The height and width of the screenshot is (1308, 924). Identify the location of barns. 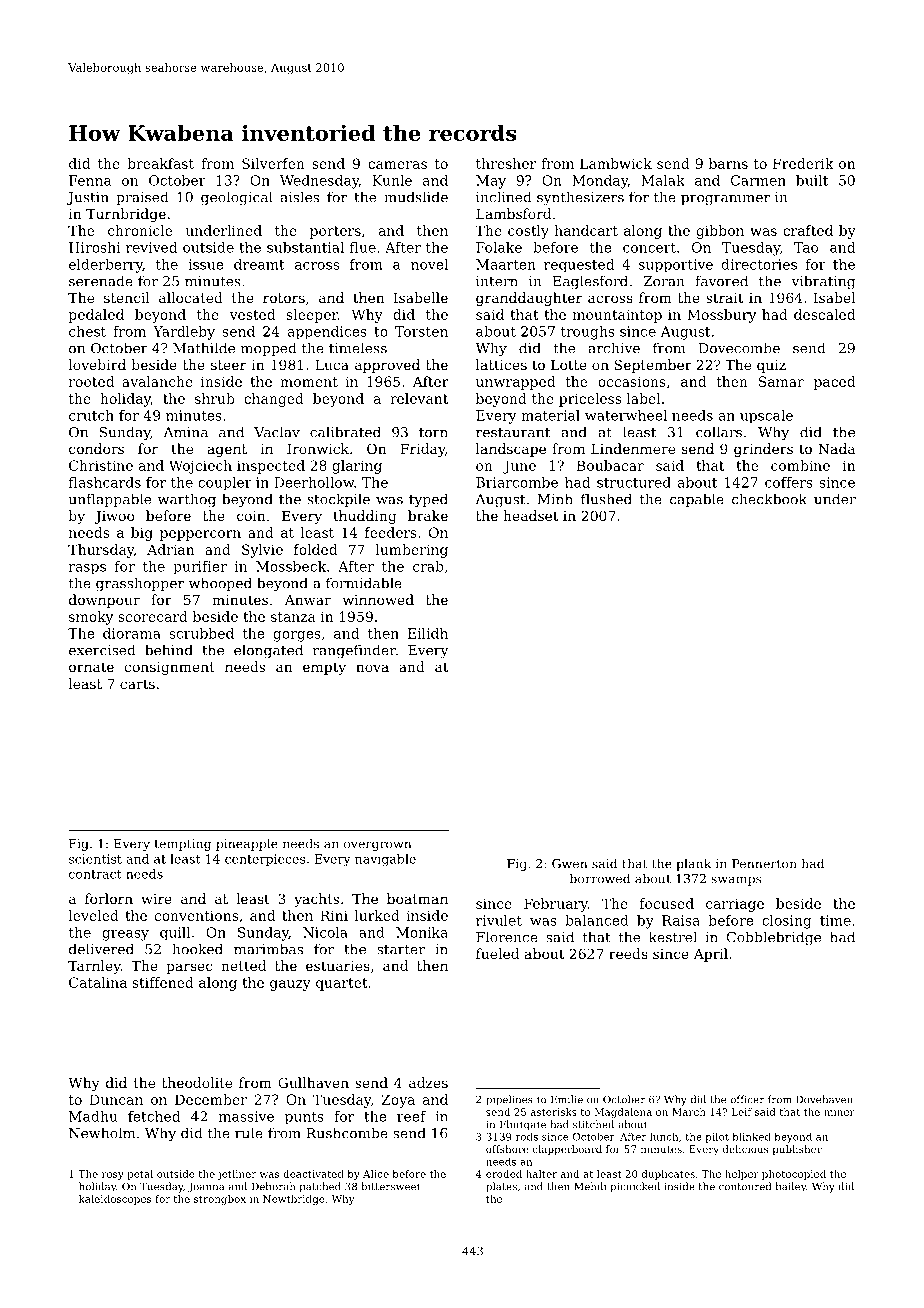
(728, 163).
